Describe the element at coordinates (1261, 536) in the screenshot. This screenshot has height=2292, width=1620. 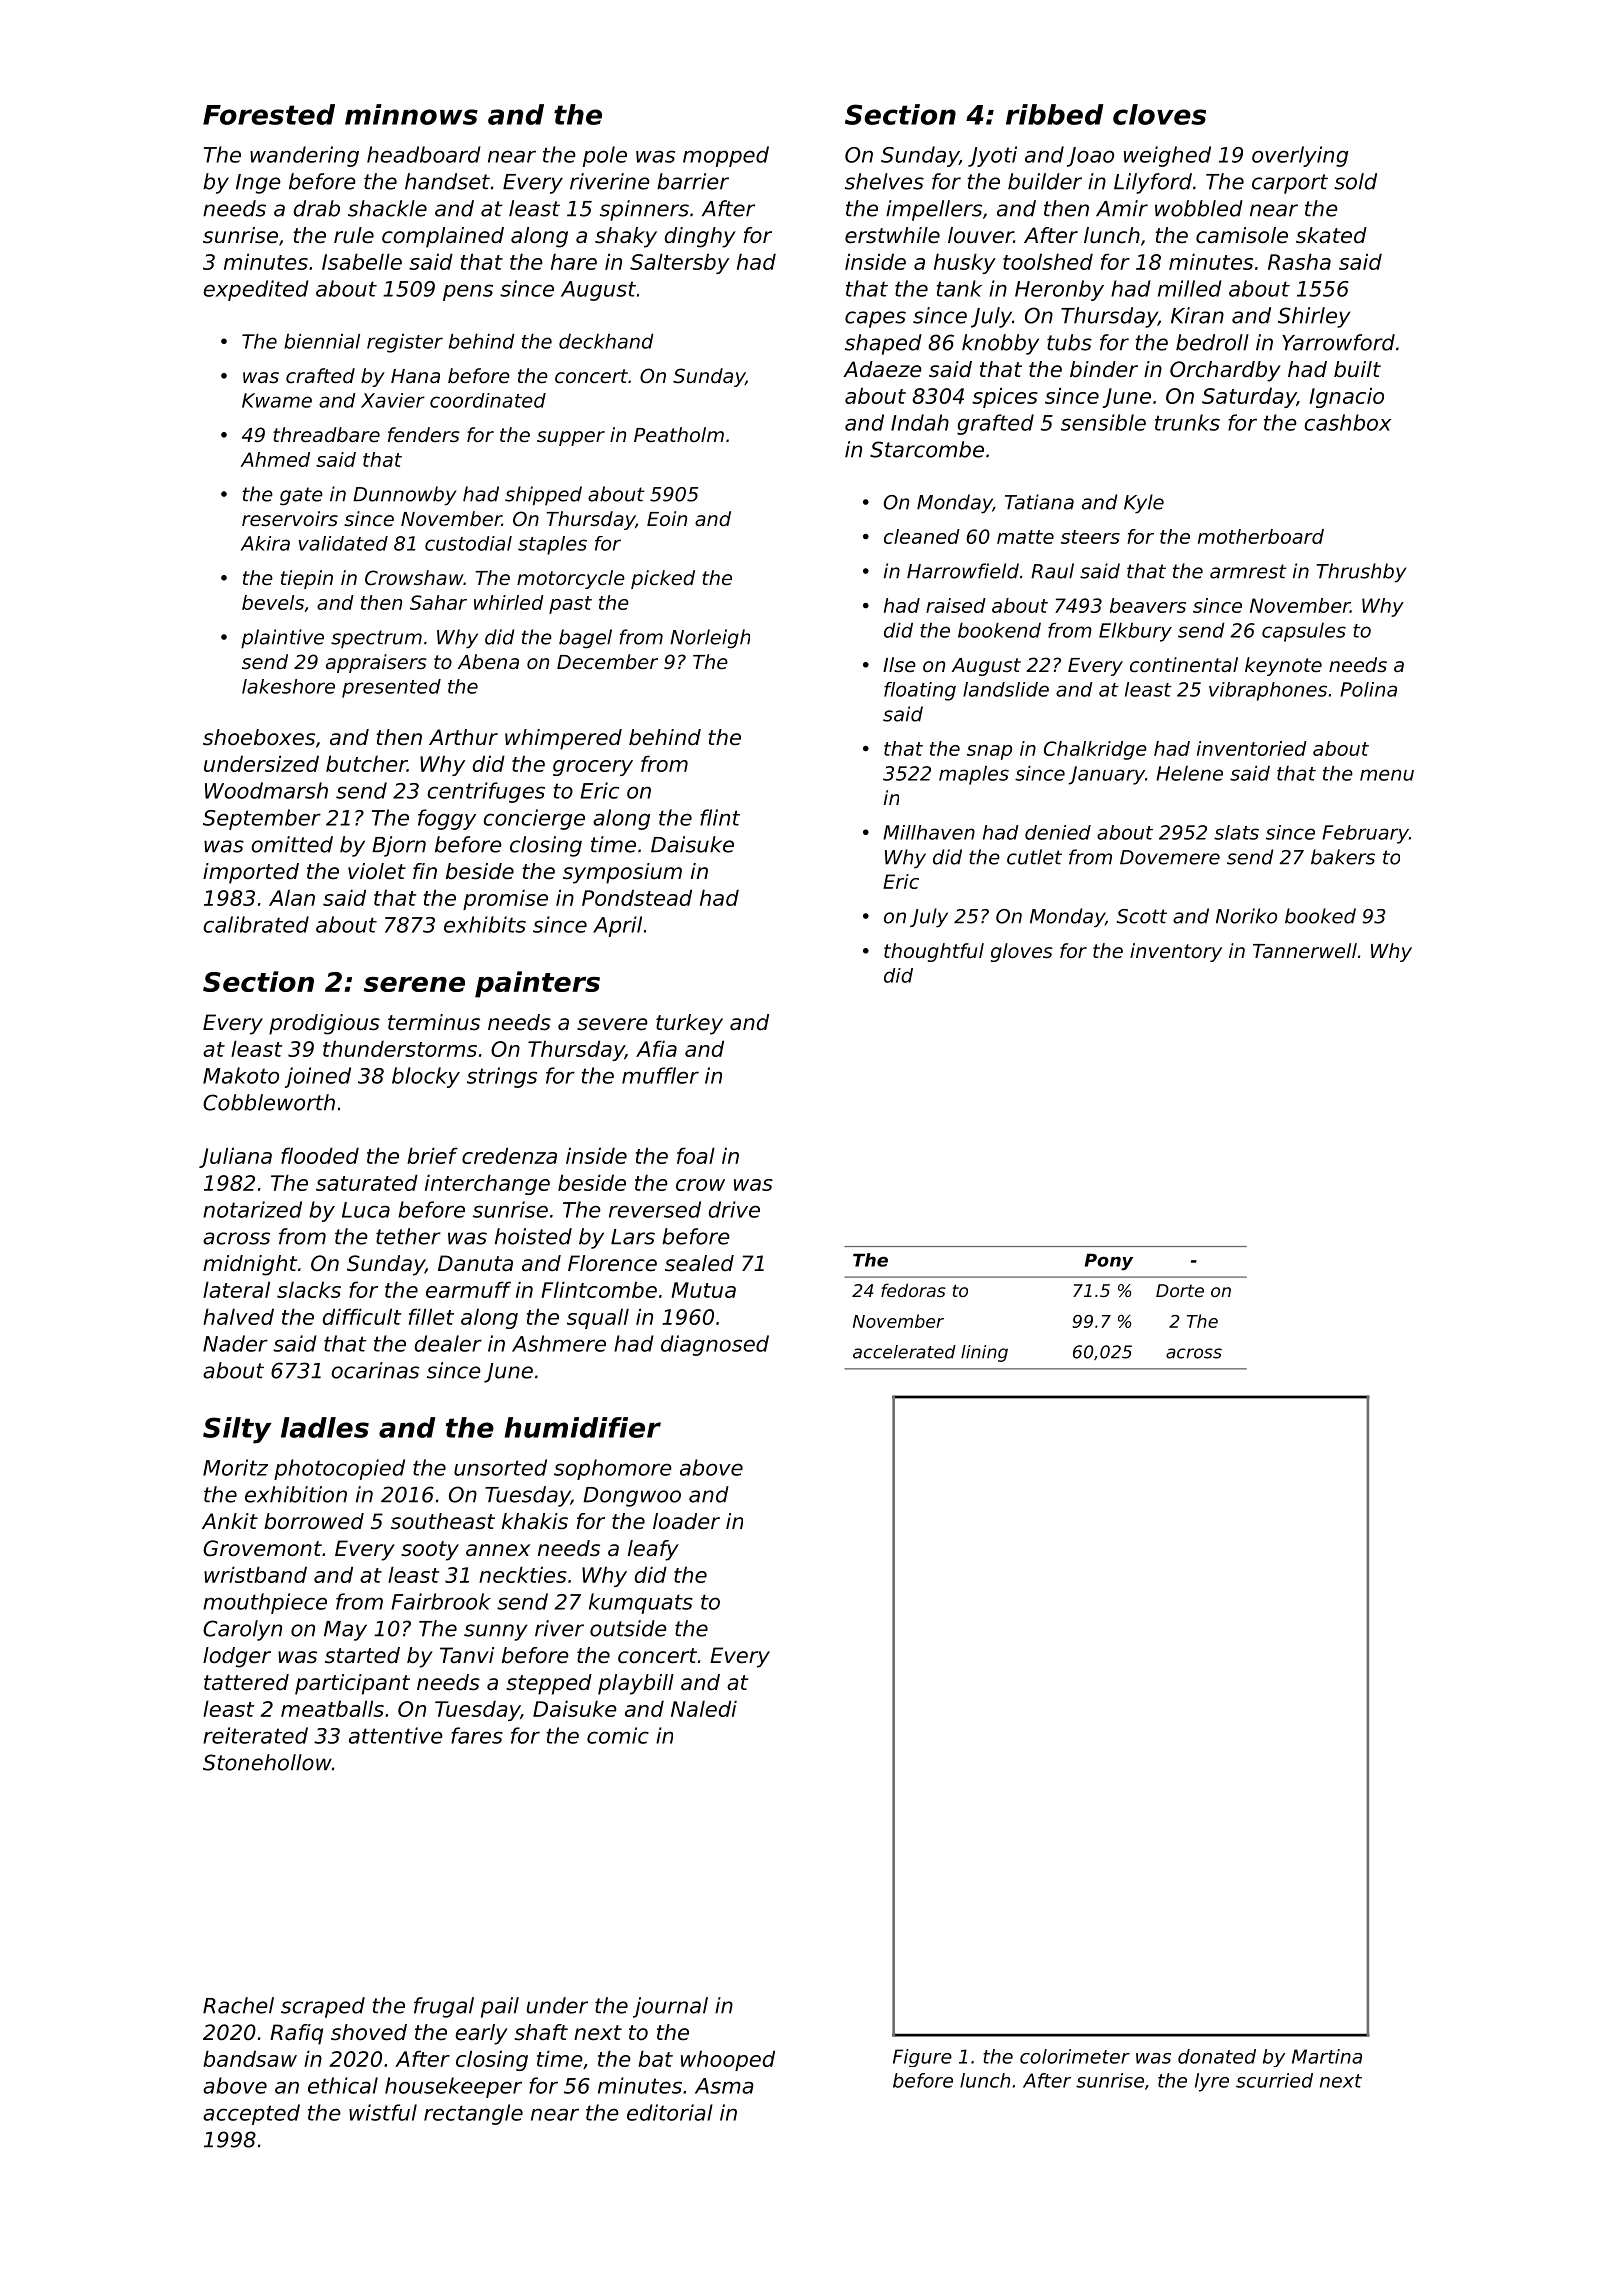
I see `motherboard` at that location.
